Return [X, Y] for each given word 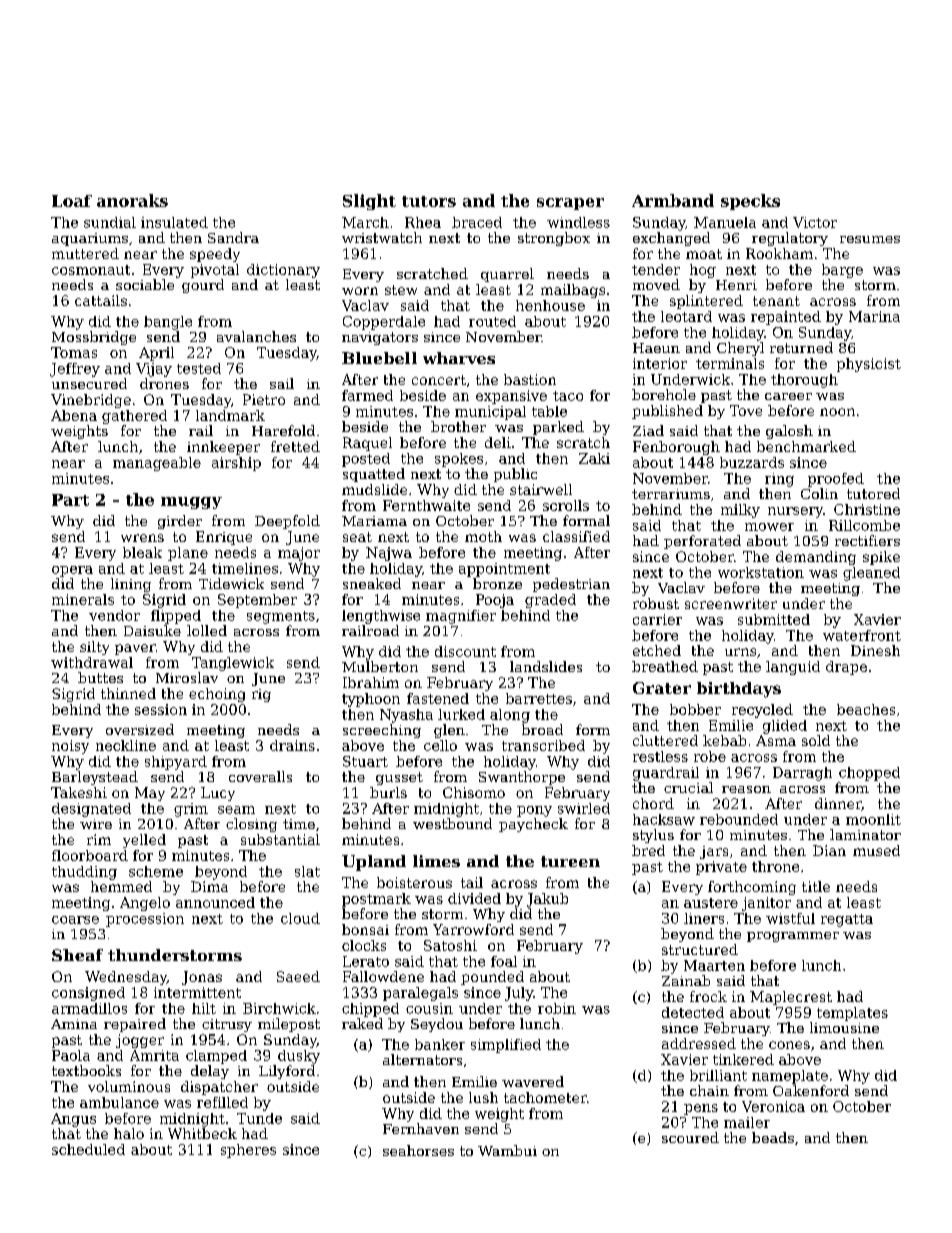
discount [465, 651]
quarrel [507, 275]
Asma [776, 740]
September [257, 601]
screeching [382, 731]
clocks [364, 945]
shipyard [176, 763]
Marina [874, 316]
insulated [174, 222]
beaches [866, 709]
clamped [216, 1057]
